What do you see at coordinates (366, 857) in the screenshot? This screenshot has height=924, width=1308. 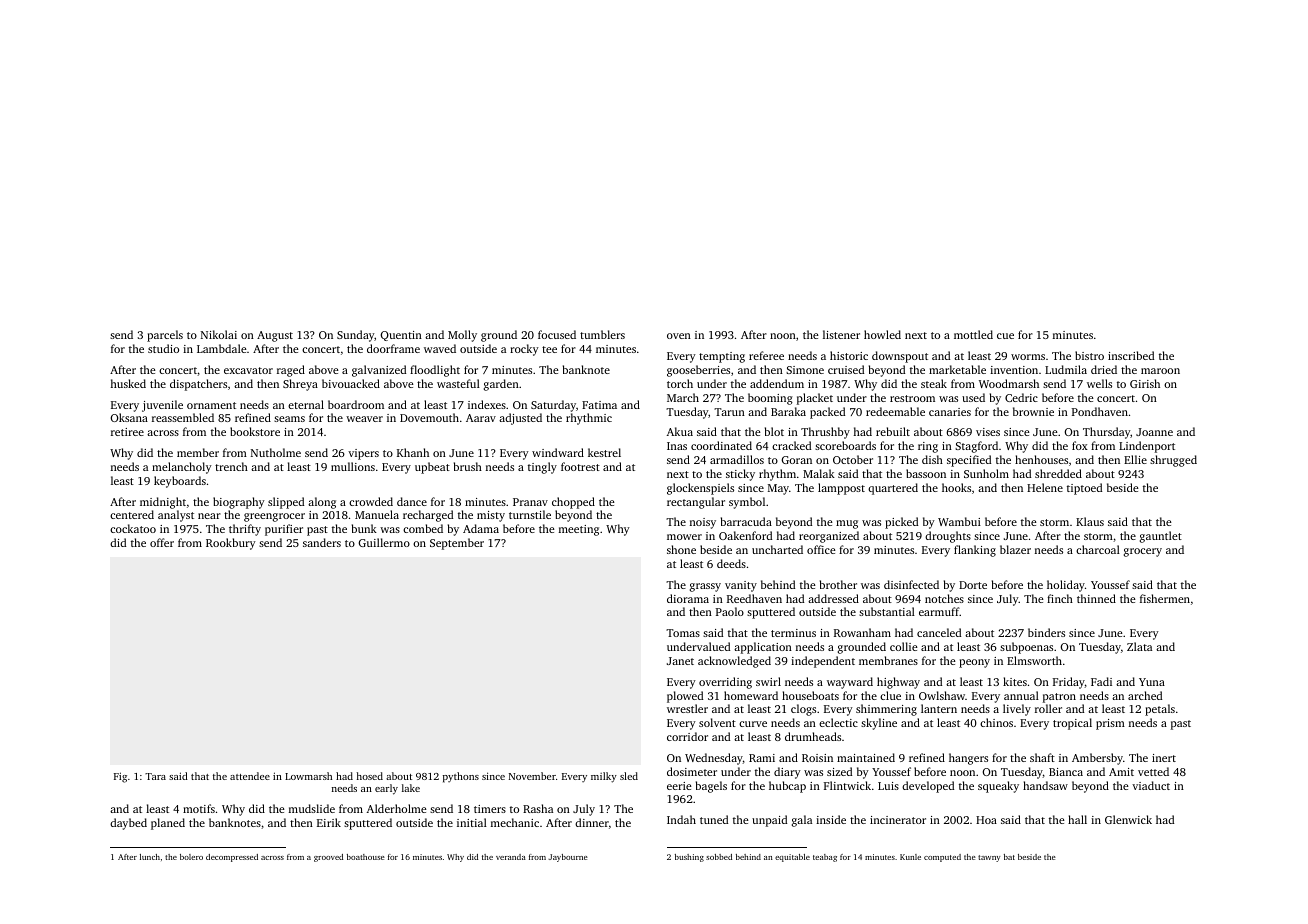 I see `boathouse` at bounding box center [366, 857].
